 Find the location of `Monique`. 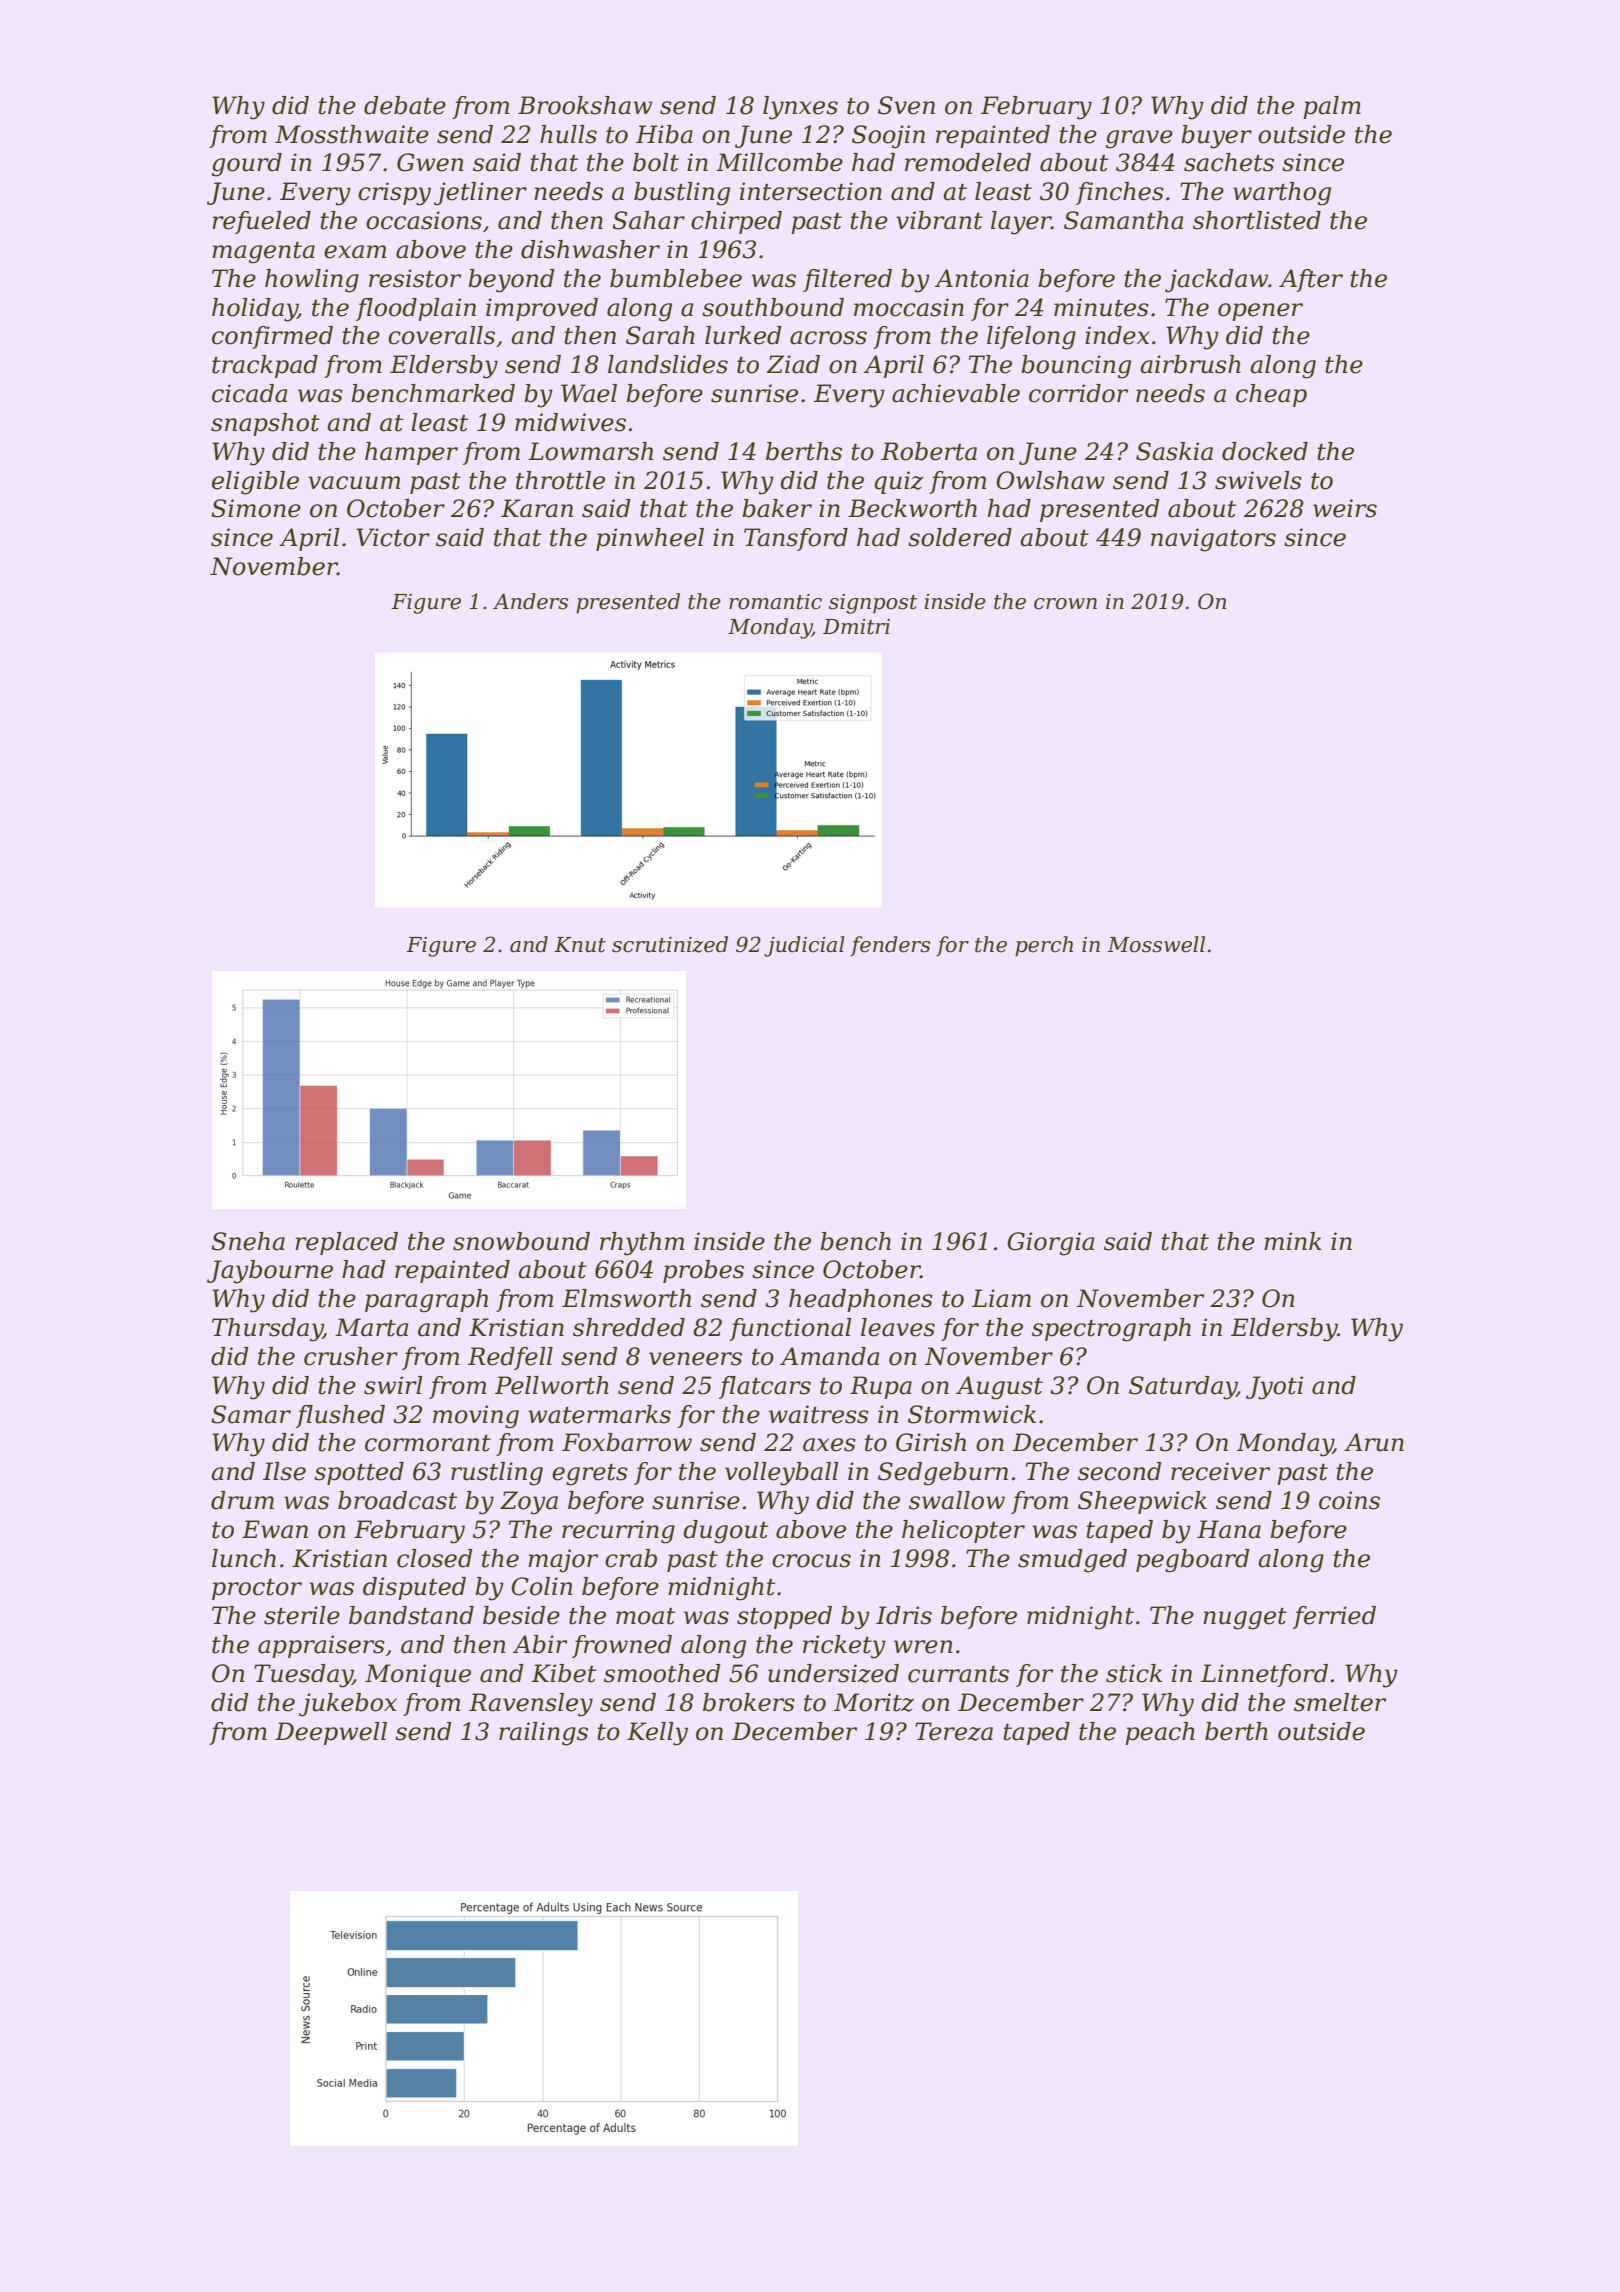

Monique is located at coordinates (418, 1675).
